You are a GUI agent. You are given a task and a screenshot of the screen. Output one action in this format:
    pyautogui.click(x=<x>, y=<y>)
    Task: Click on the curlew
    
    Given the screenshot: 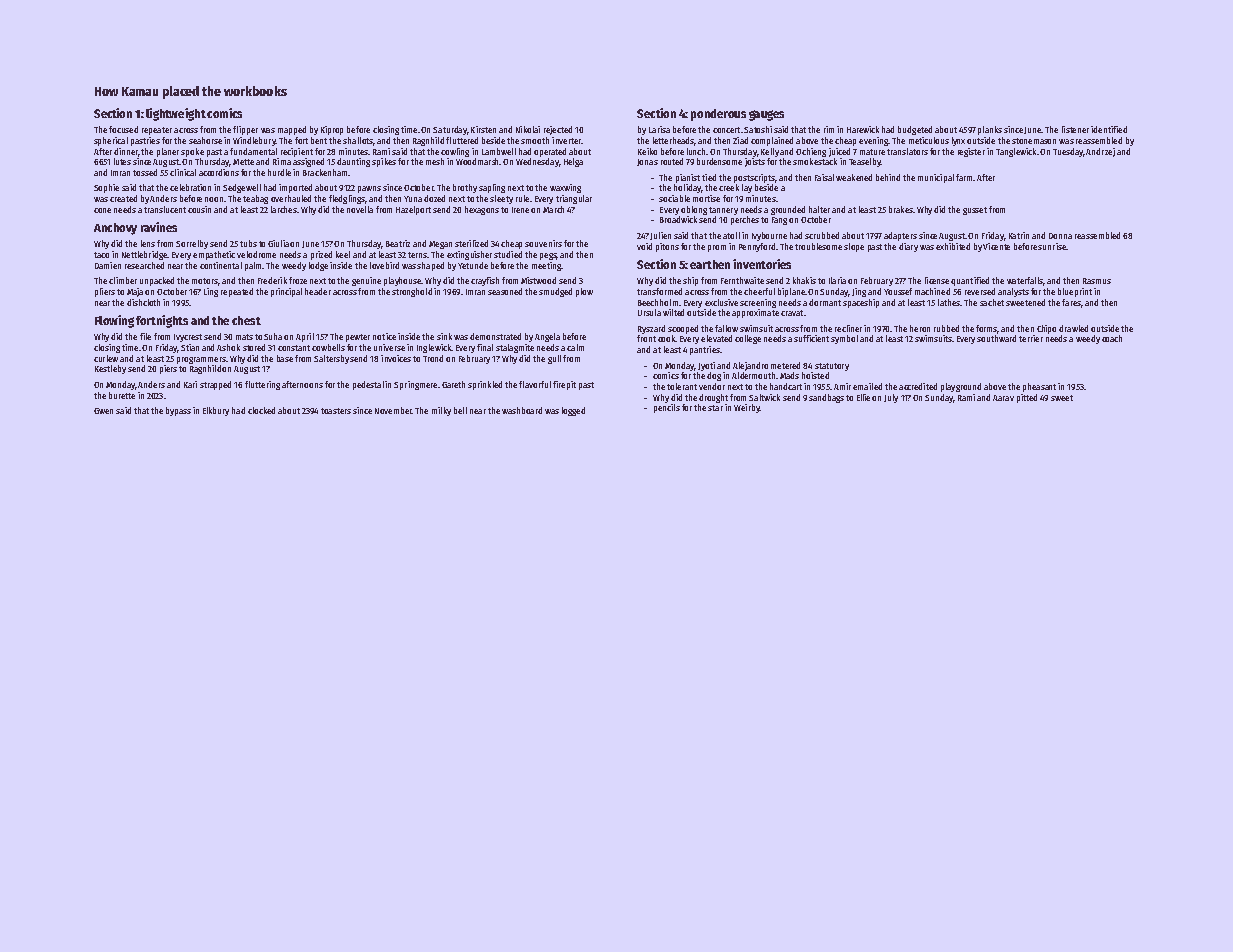 What is the action you would take?
    pyautogui.click(x=106, y=358)
